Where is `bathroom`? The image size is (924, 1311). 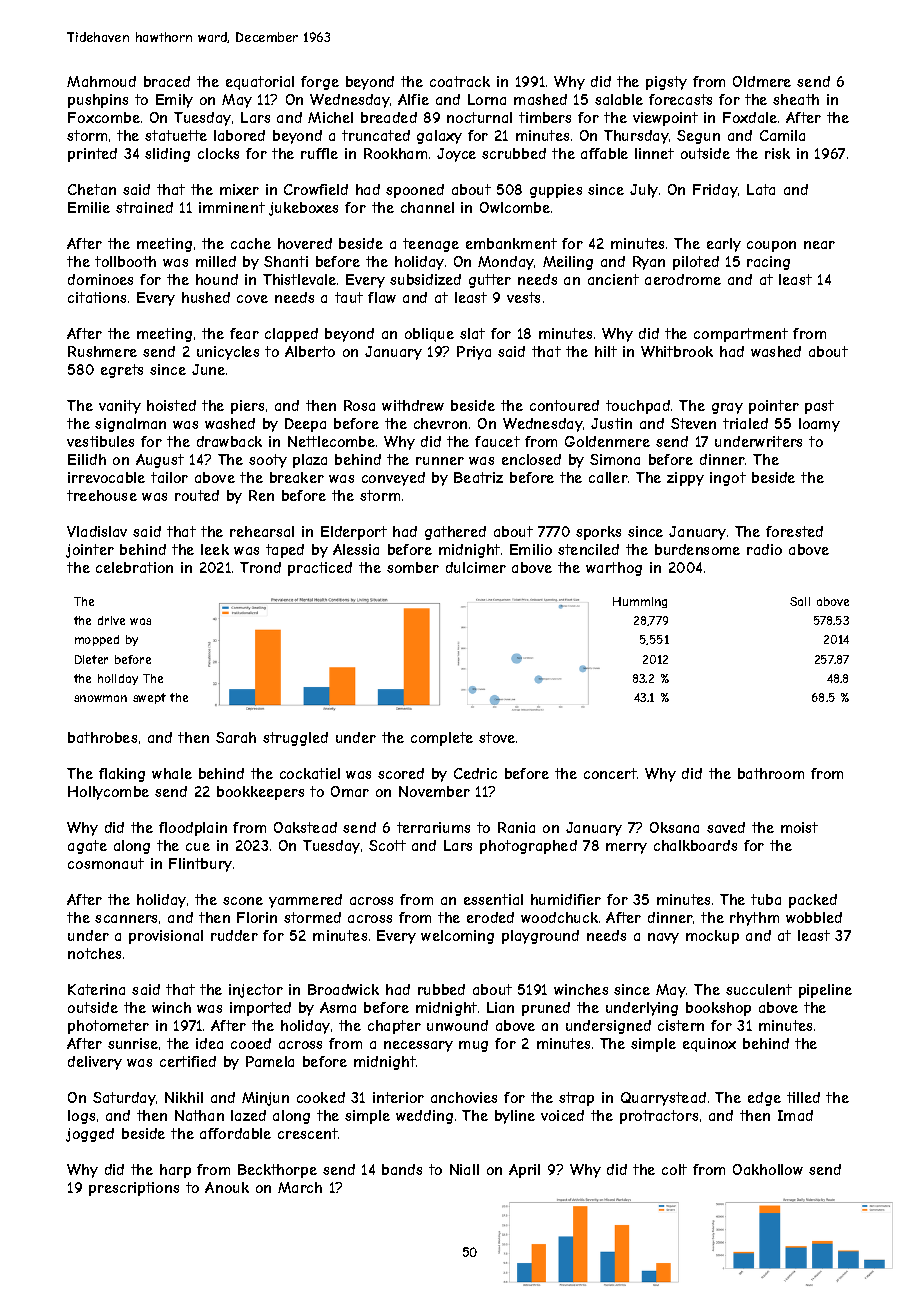 bathroom is located at coordinates (771, 773).
